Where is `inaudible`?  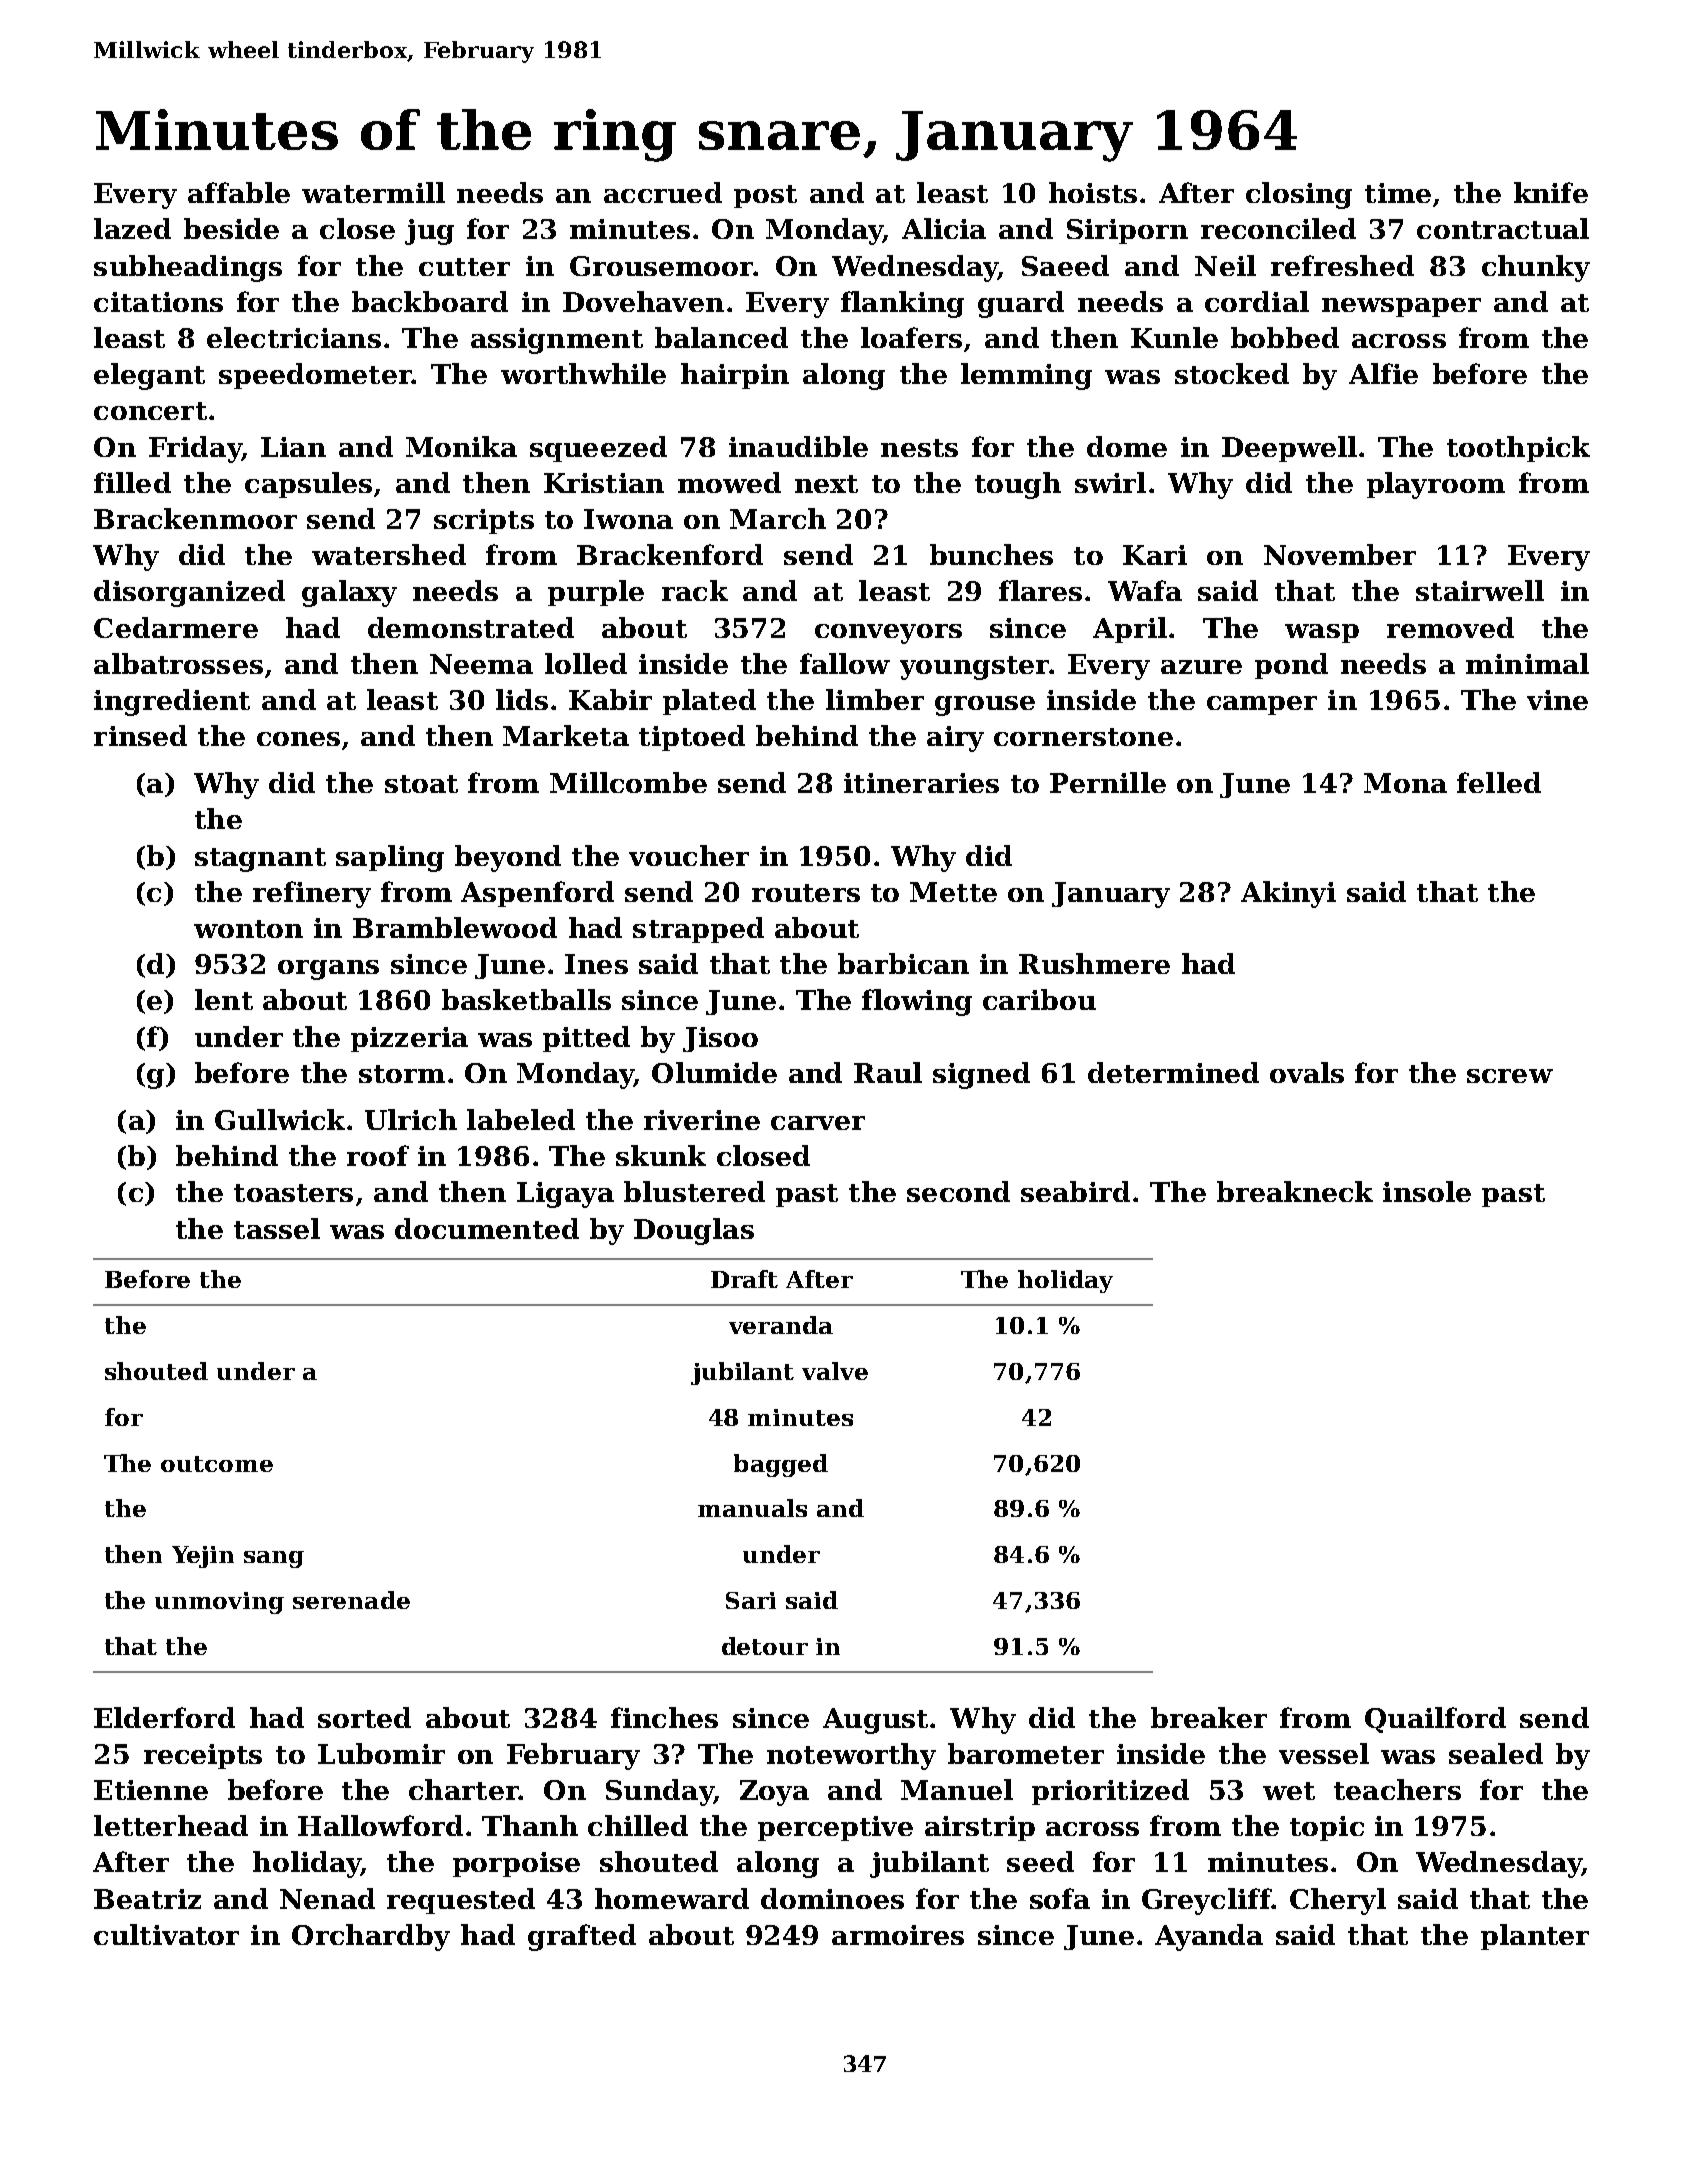
inaudible is located at coordinates (798, 446).
